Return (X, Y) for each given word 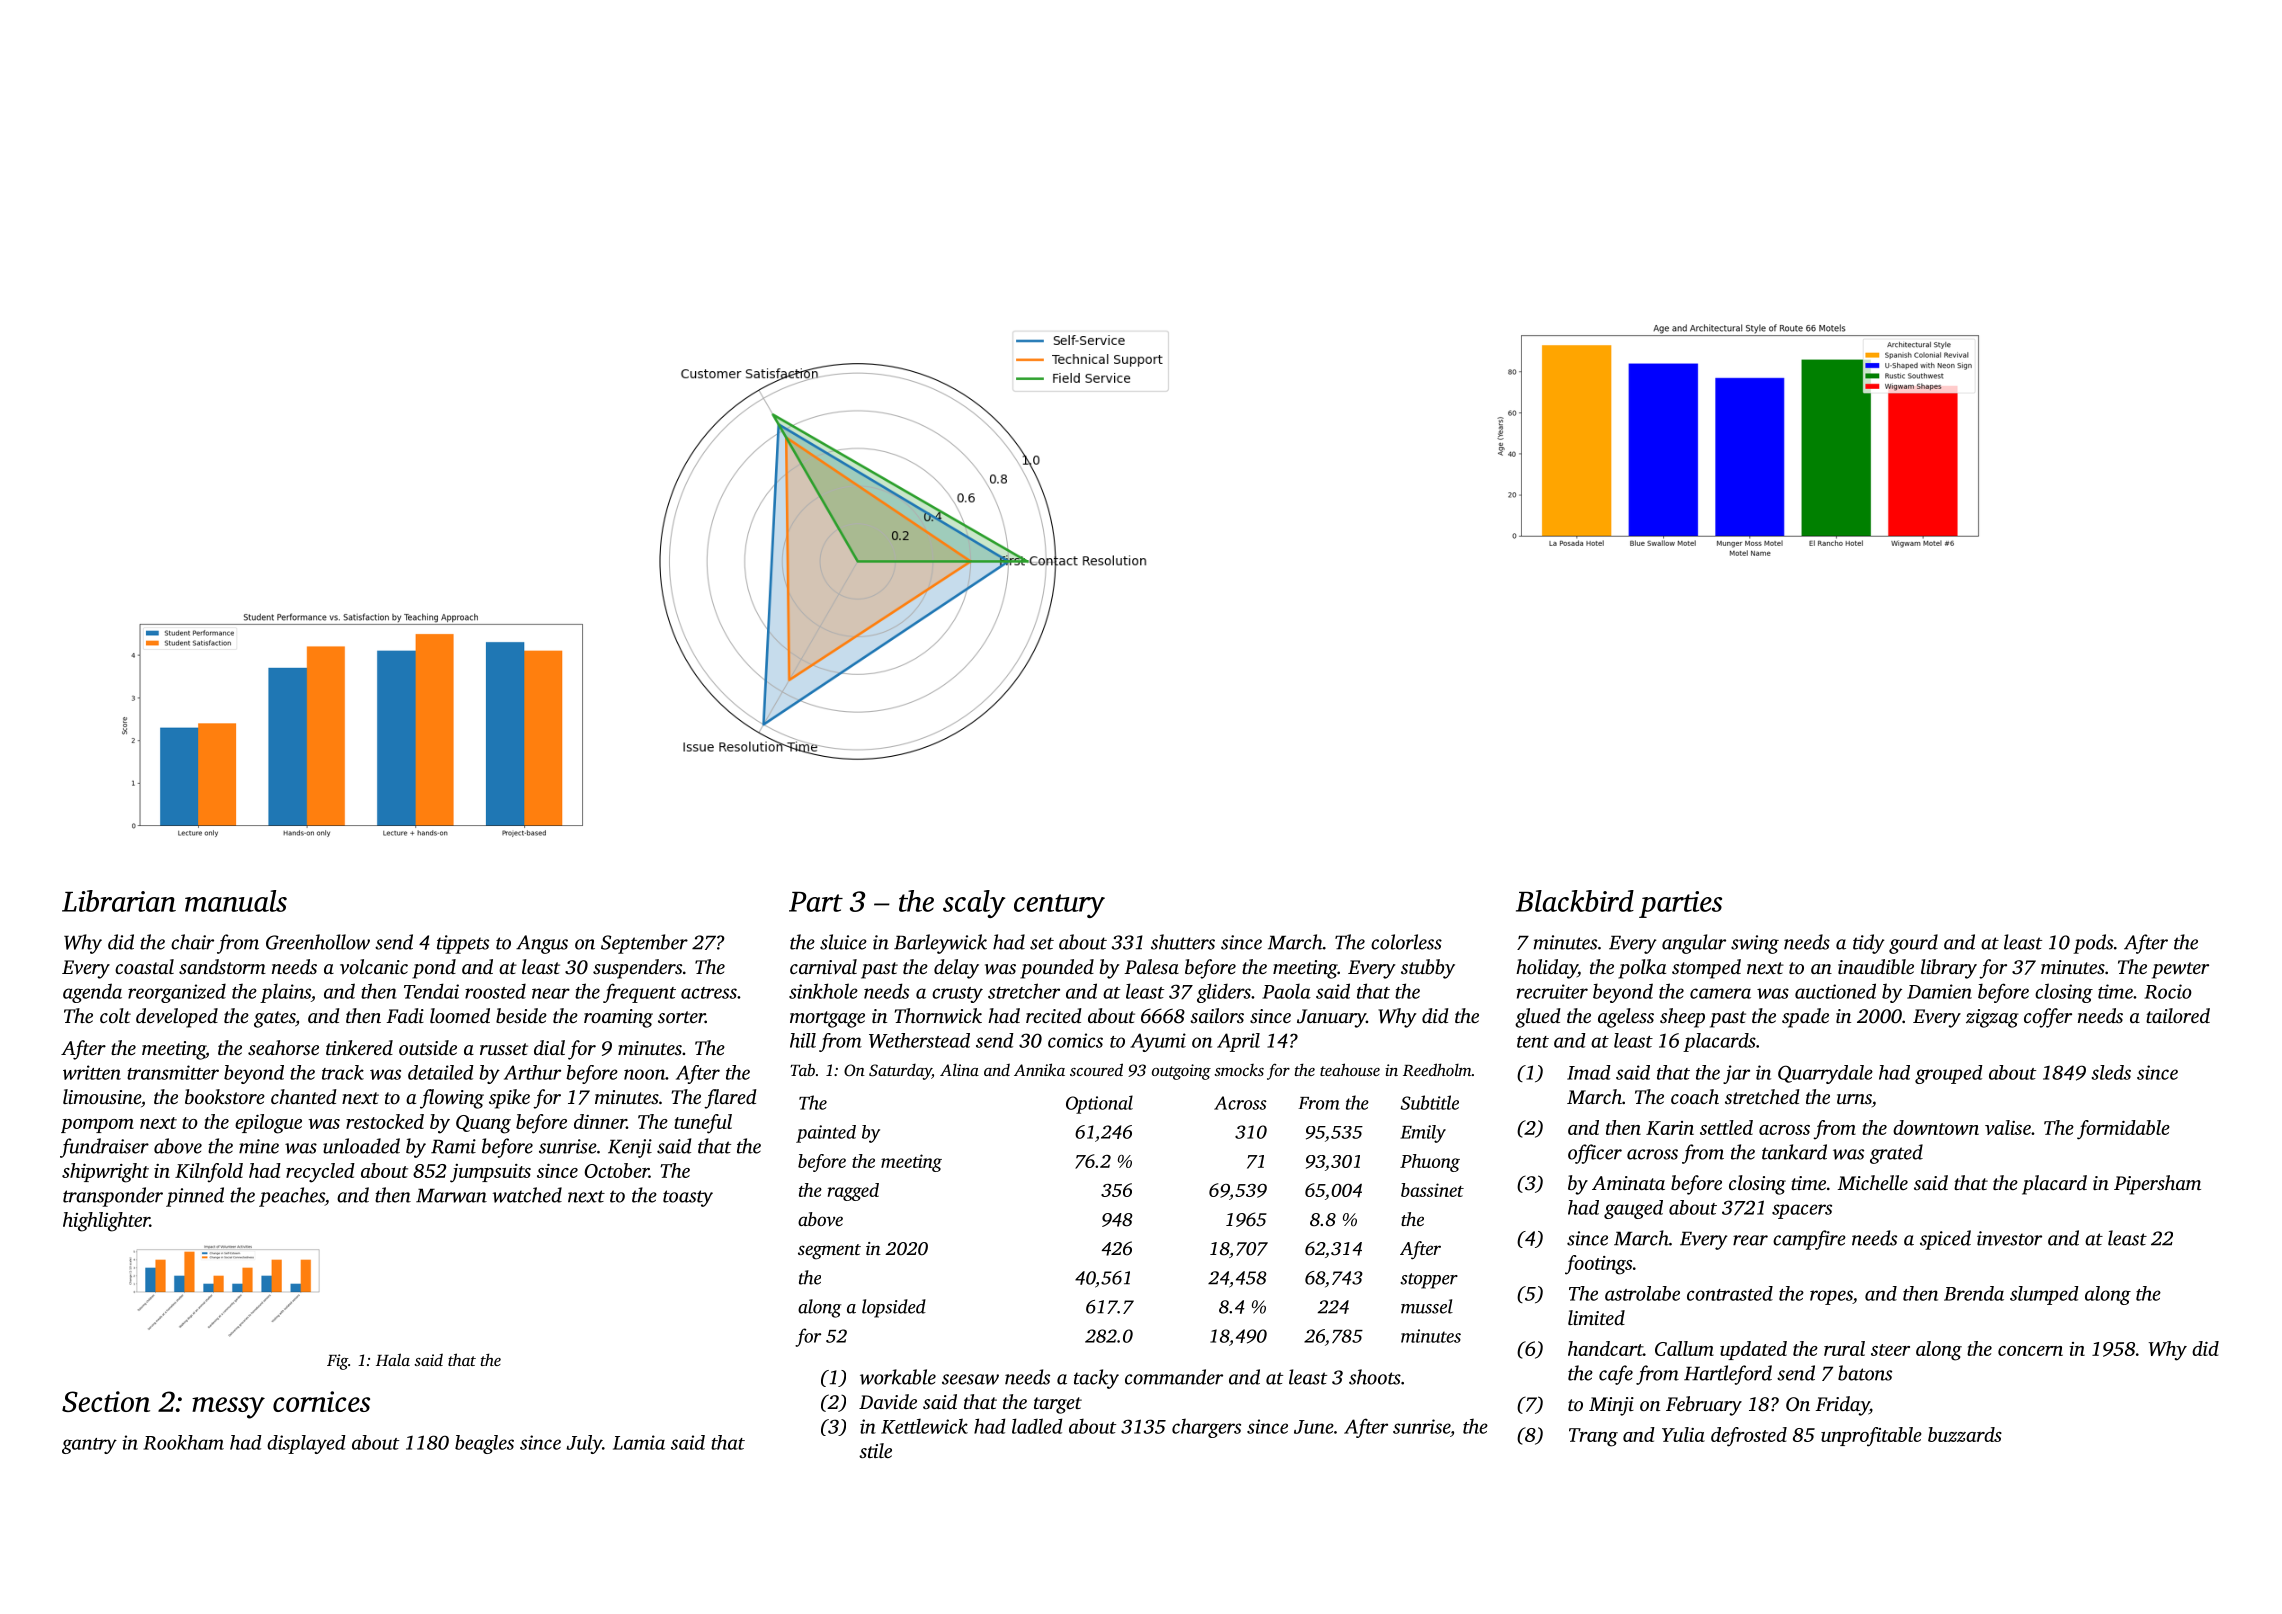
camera (1720, 993)
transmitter (173, 1072)
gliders (1224, 993)
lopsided (894, 1308)
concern (2030, 1351)
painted (826, 1134)
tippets (463, 944)
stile (875, 1450)
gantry (89, 1446)
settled (1726, 1127)
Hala (393, 1359)
